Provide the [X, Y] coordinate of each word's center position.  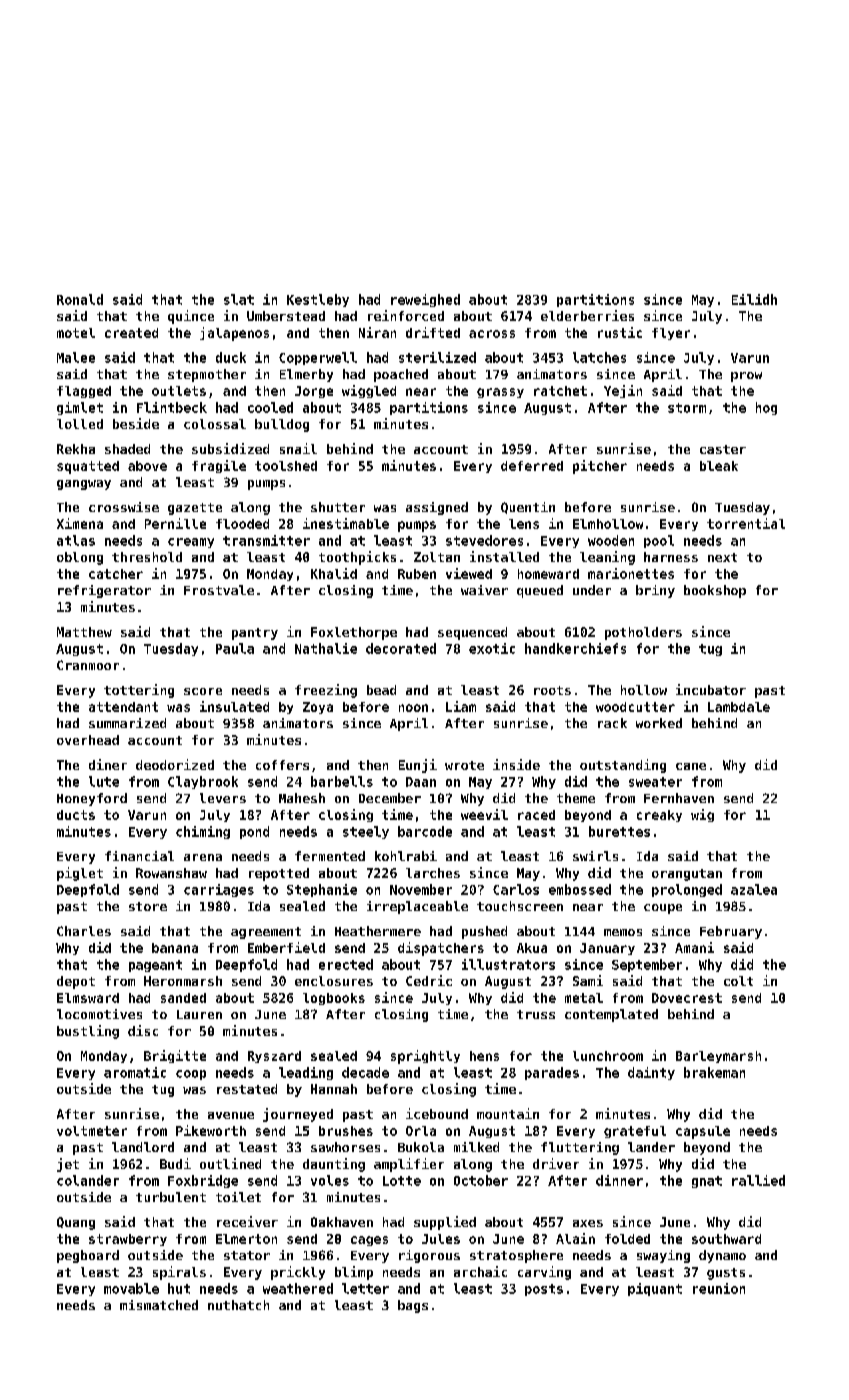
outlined [230, 1163]
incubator [711, 689]
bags [413, 1306]
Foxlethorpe [354, 633]
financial [139, 856]
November [421, 889]
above [147, 466]
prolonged [687, 890]
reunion [719, 1288]
